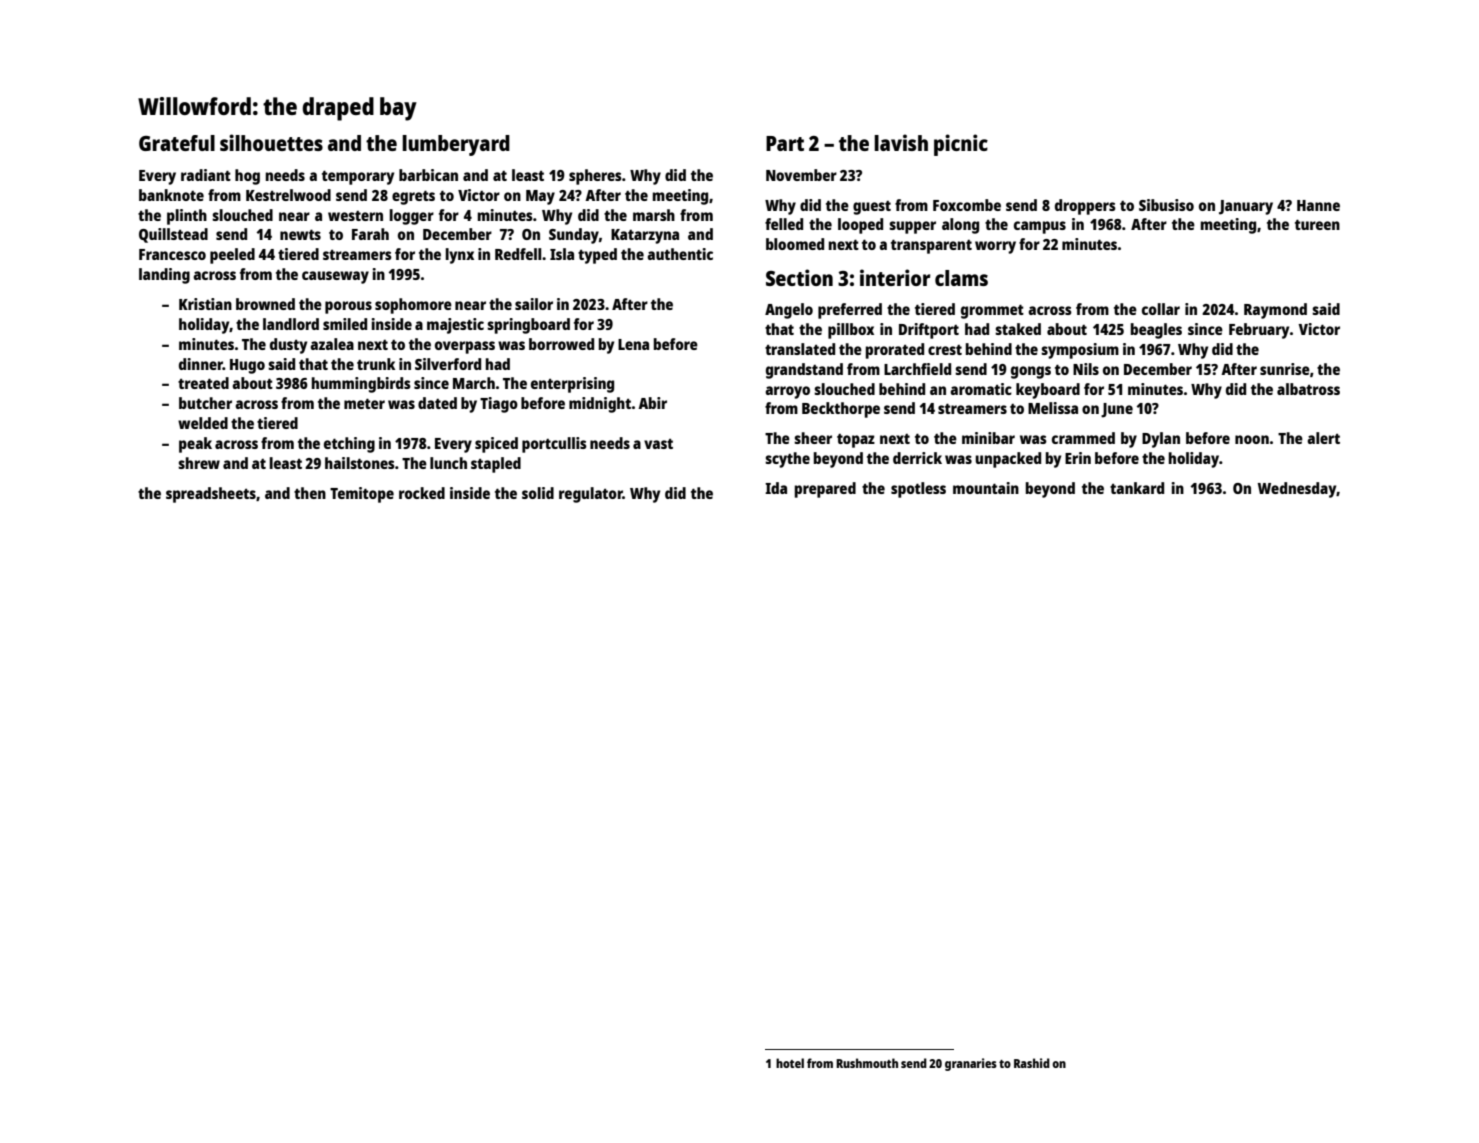 The width and height of the screenshot is (1479, 1143). Describe the element at coordinates (971, 1064) in the screenshot. I see `granaries` at that location.
